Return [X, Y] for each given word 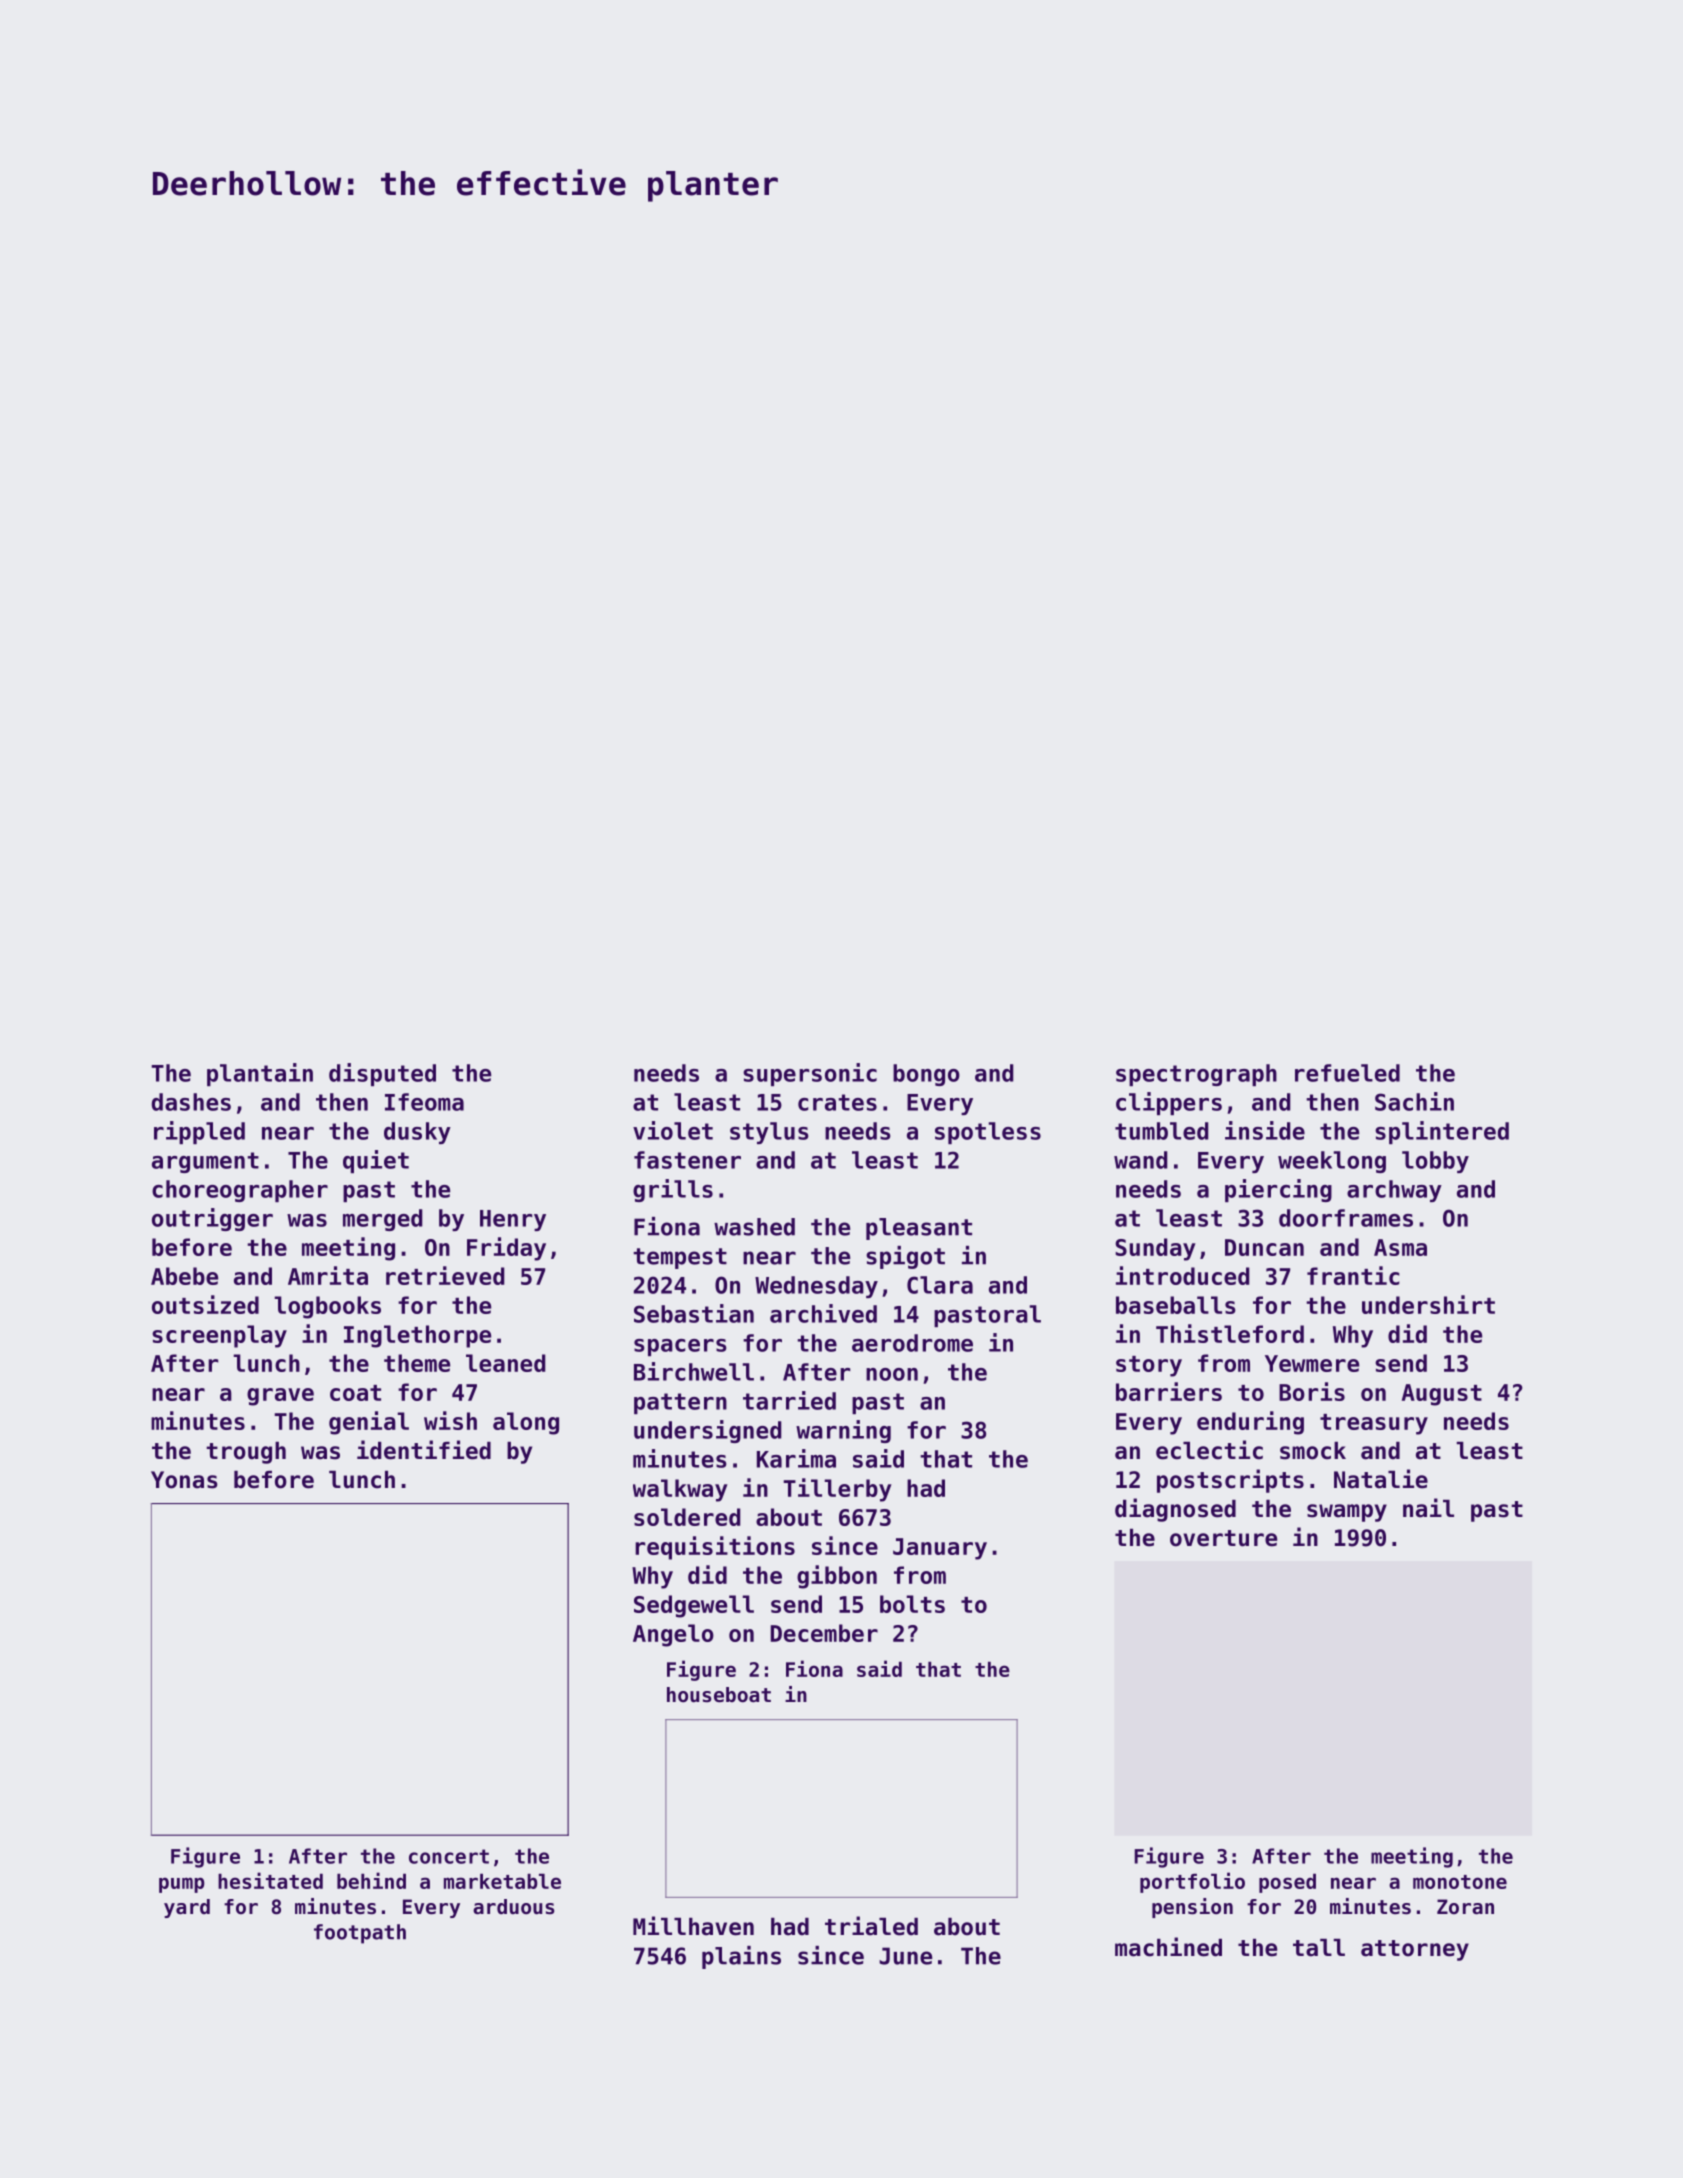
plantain [260, 1074]
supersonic [810, 1074]
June [905, 1956]
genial [369, 1423]
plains [741, 1957]
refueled [1347, 1073]
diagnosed [1175, 1510]
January [940, 1549]
